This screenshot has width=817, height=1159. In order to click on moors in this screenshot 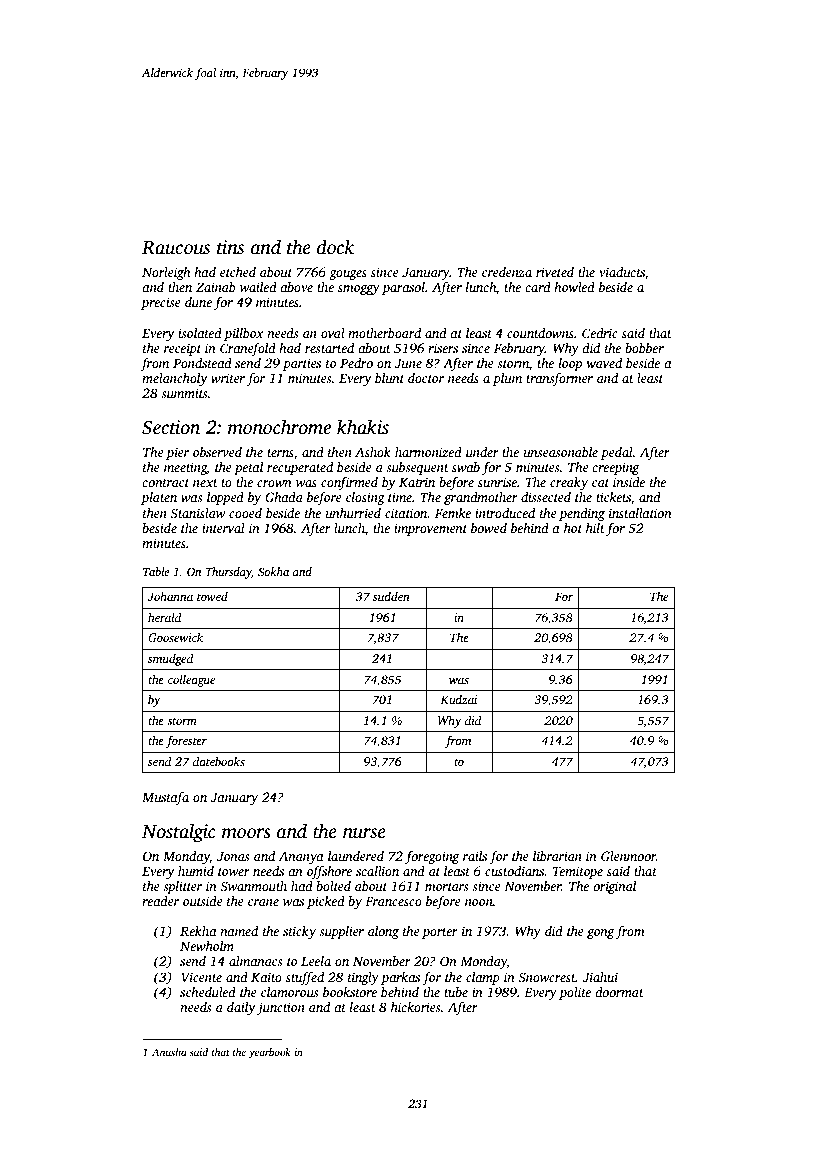, I will do `click(246, 833)`.
